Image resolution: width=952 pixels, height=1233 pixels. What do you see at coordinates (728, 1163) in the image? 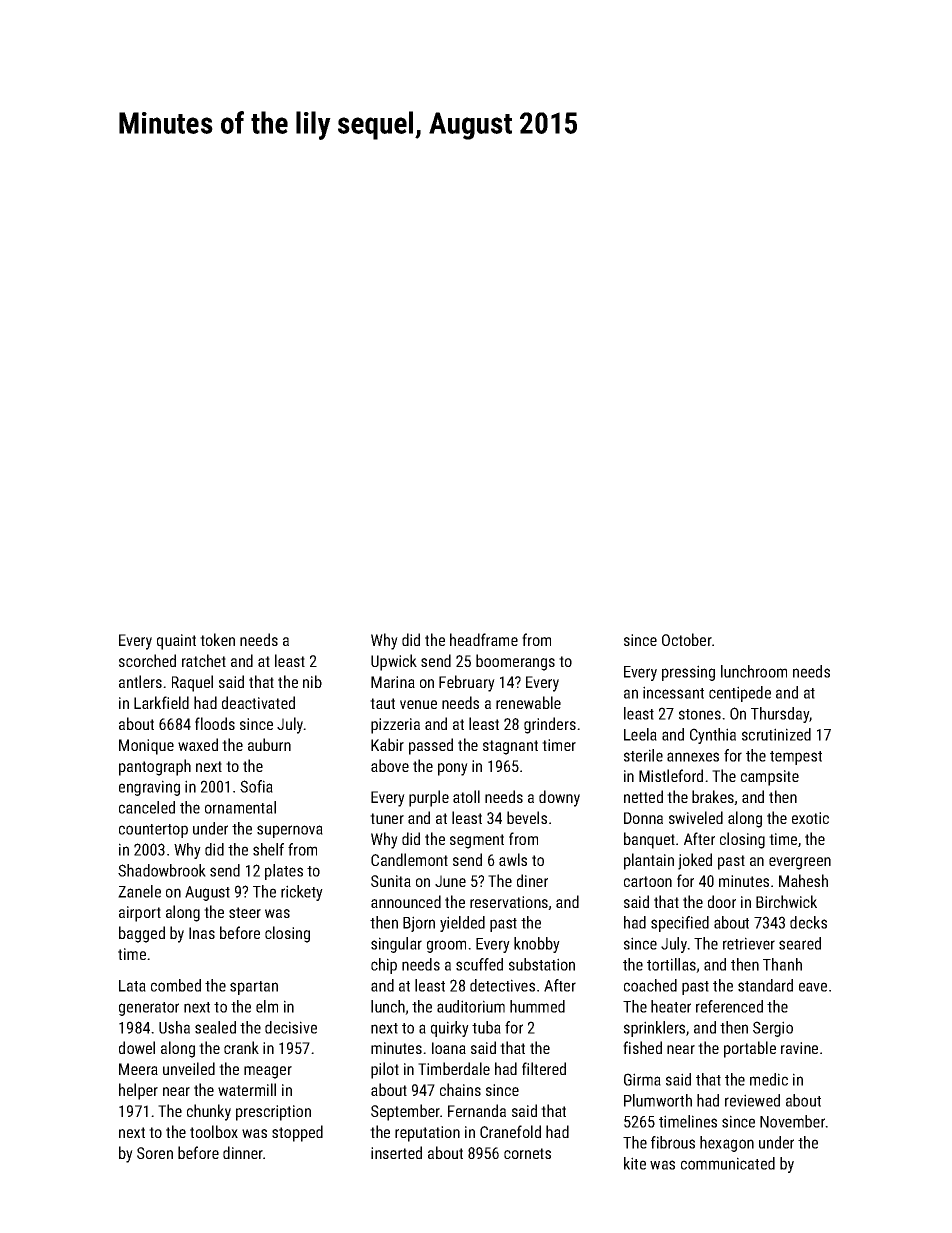
I see `communicated` at bounding box center [728, 1163].
